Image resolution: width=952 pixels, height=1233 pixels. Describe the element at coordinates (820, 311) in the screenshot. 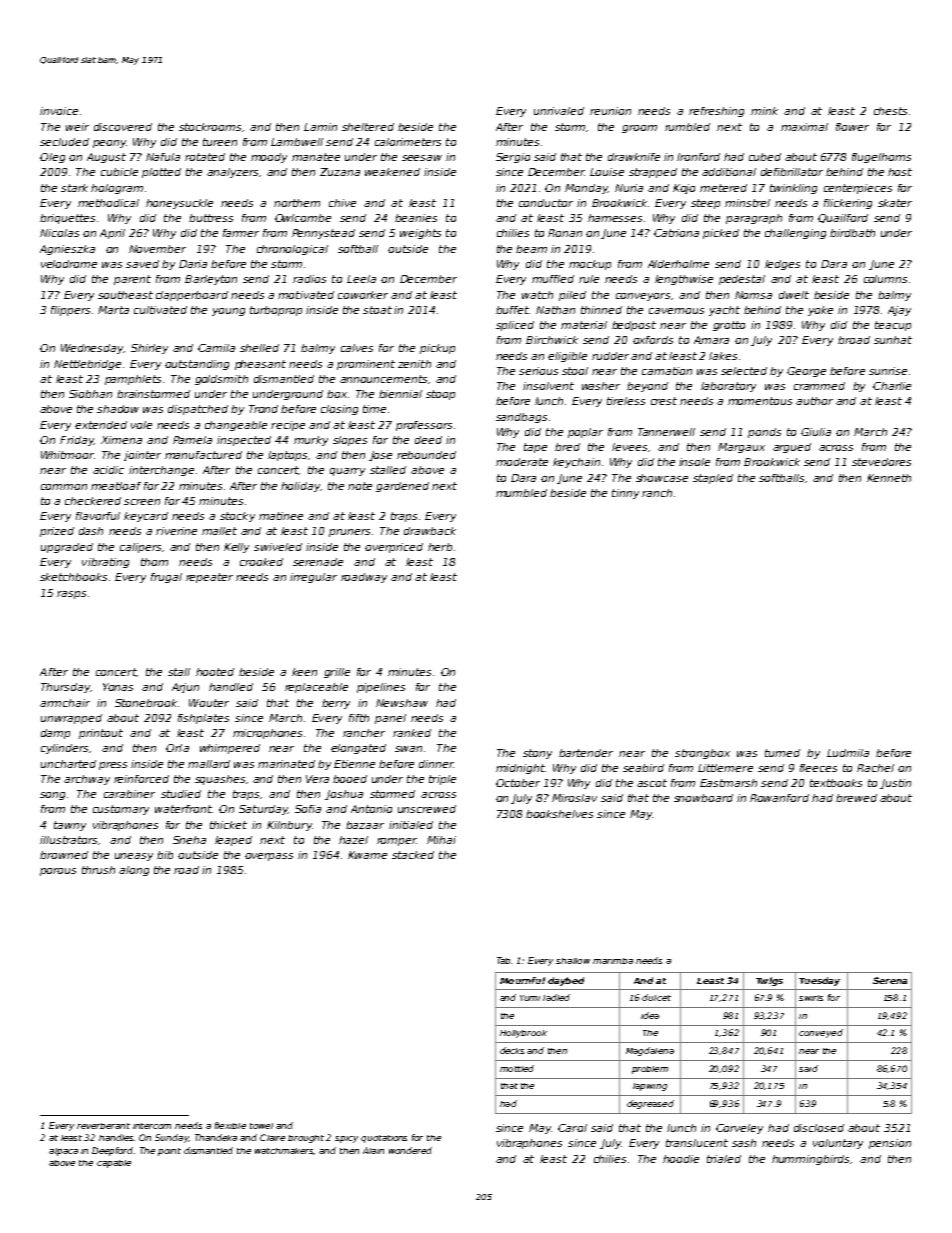

I see `yoke` at that location.
